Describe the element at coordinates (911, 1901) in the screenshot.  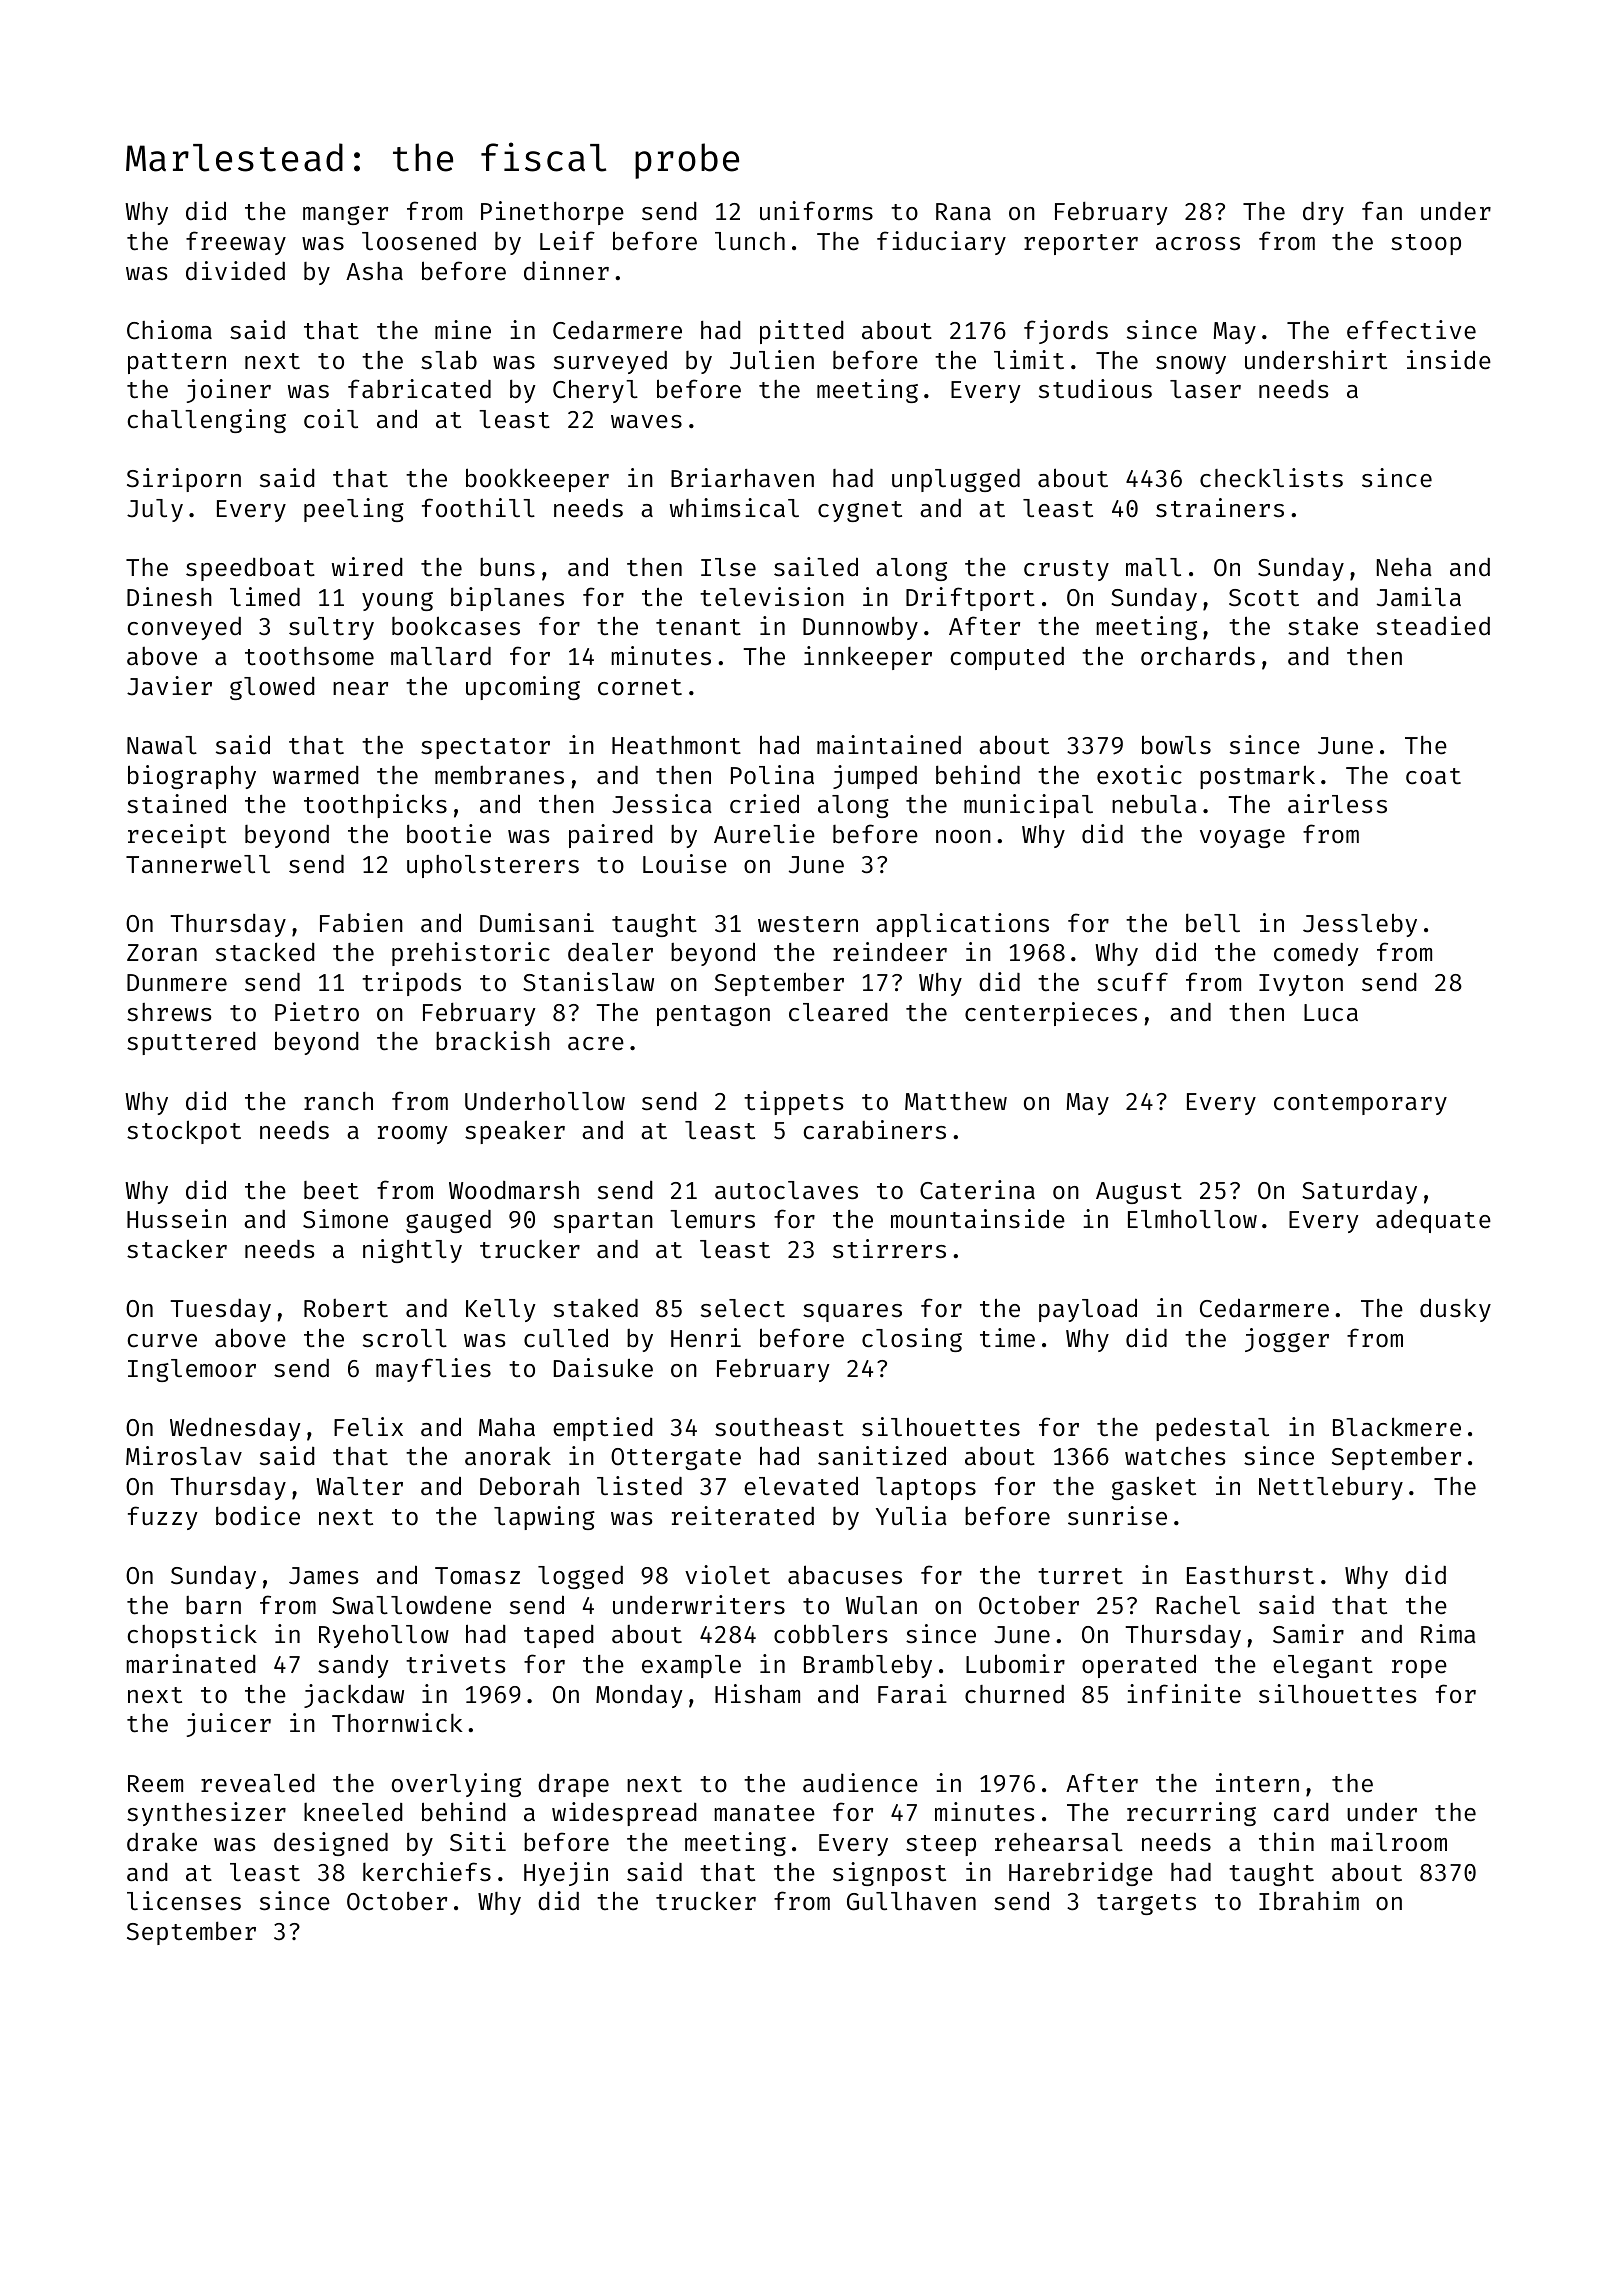
I see `Gullhaven` at that location.
